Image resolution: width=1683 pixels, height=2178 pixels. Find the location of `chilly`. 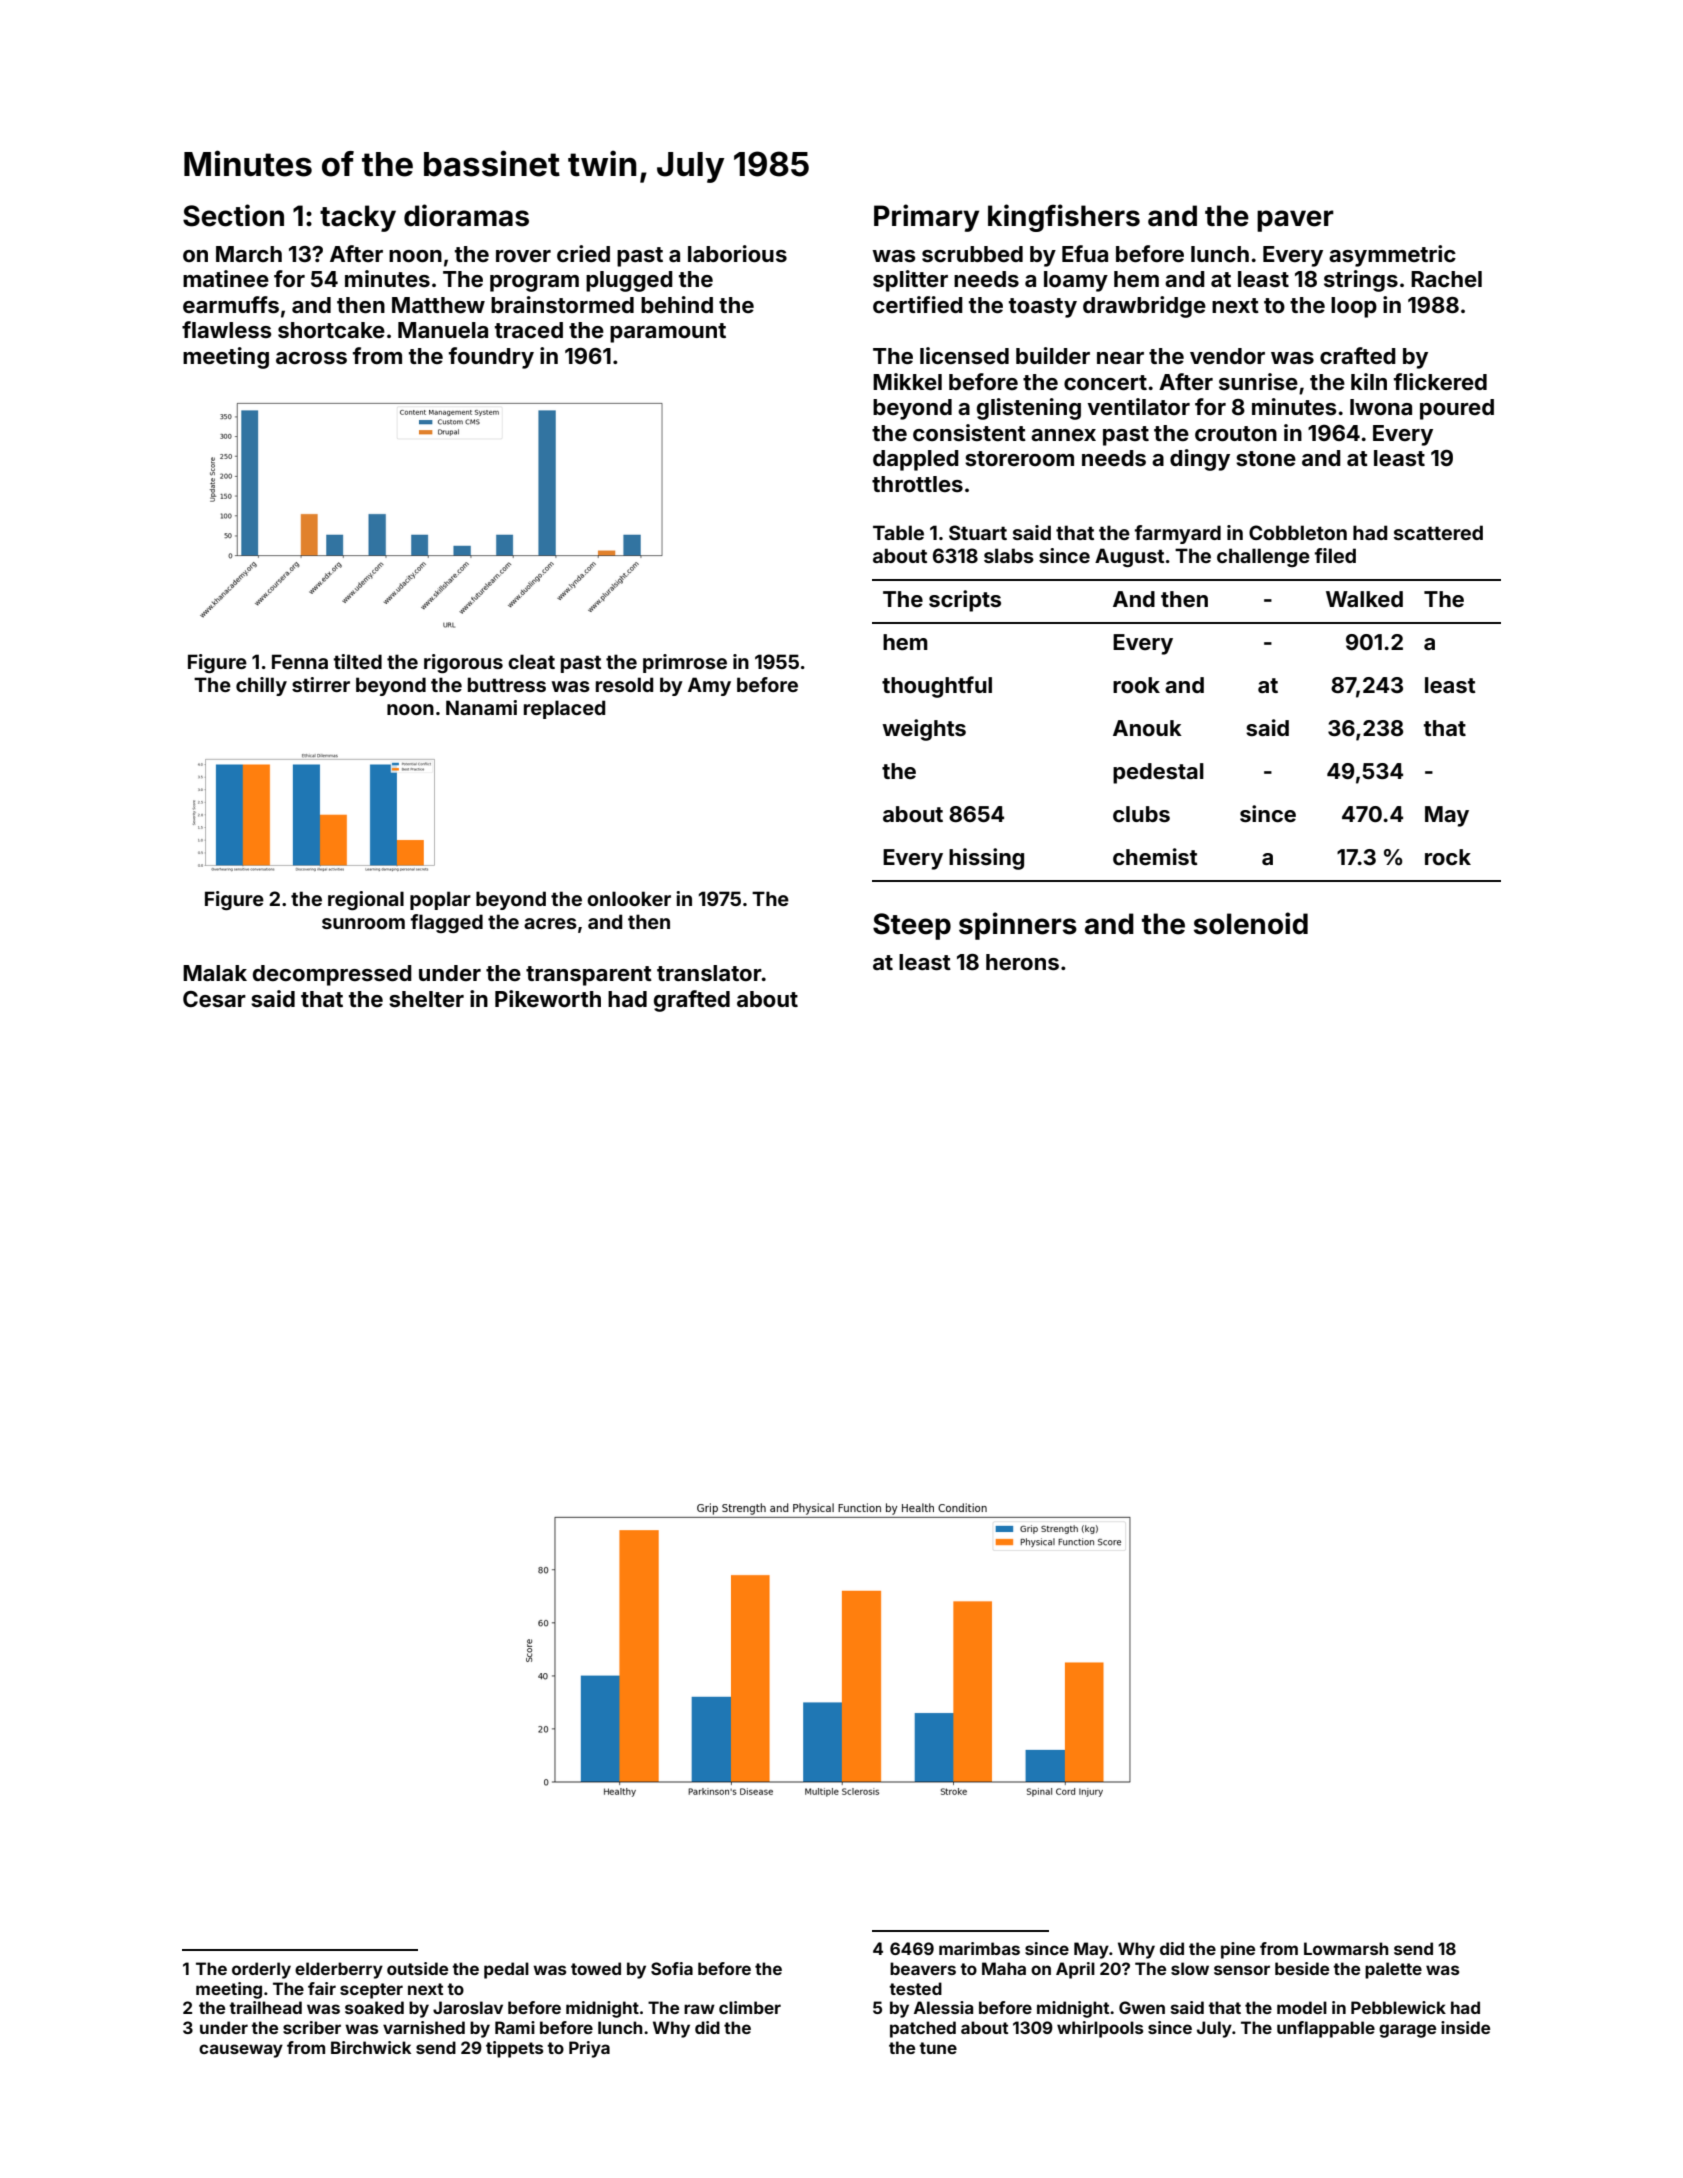

chilly is located at coordinates (261, 686).
